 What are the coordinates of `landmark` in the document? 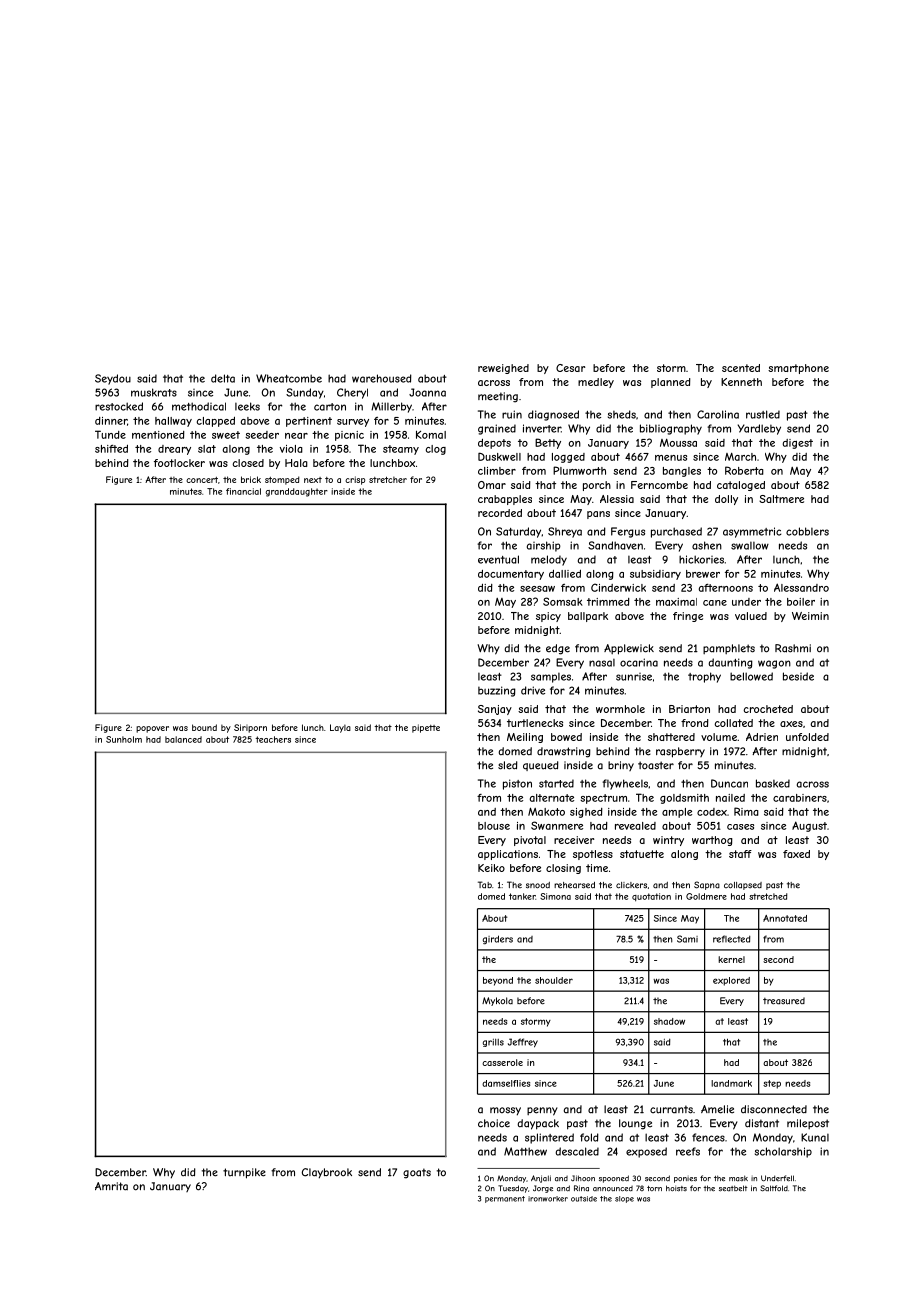 It's located at (731, 1083).
